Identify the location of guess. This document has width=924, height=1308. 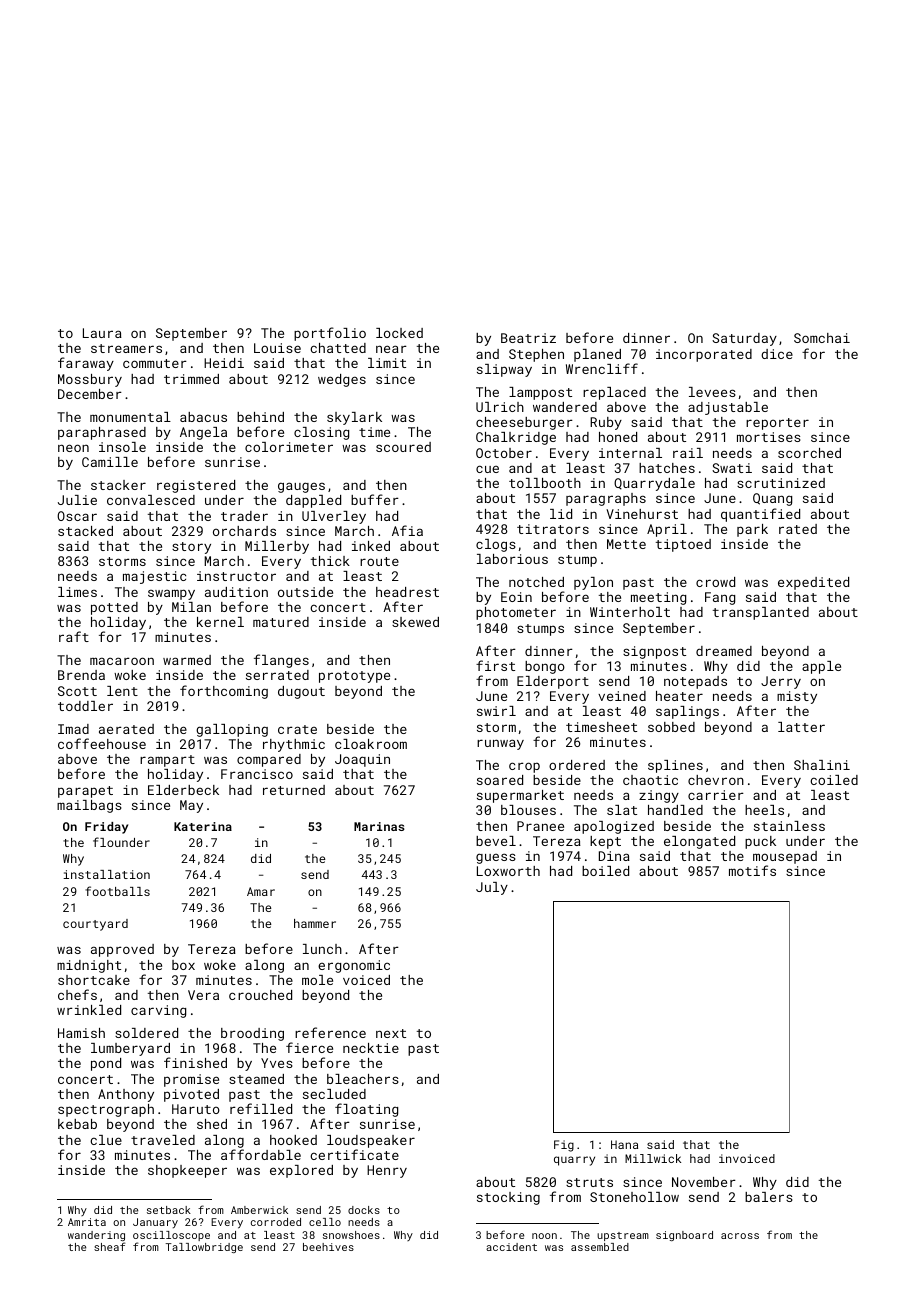
(496, 858).
